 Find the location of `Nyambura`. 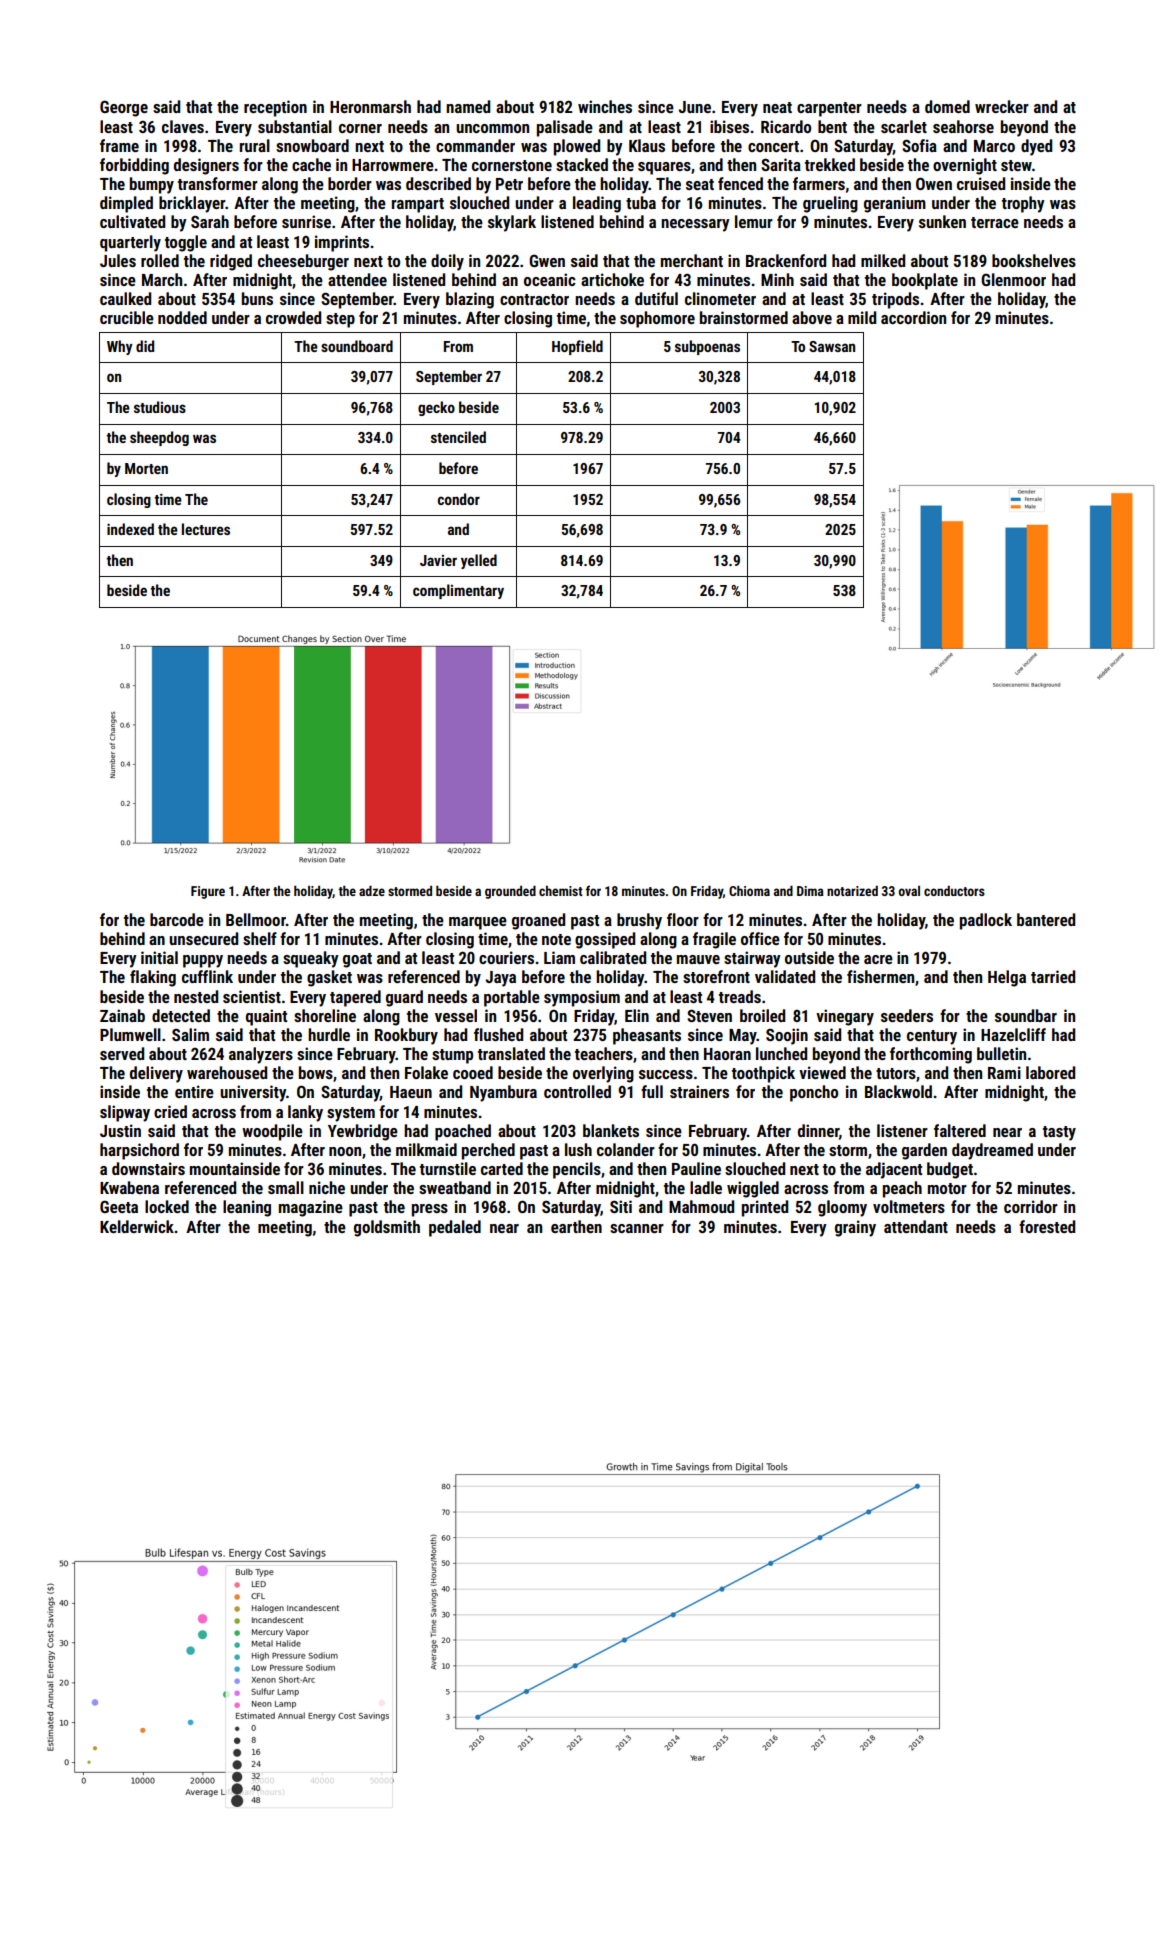

Nyambura is located at coordinates (503, 1093).
